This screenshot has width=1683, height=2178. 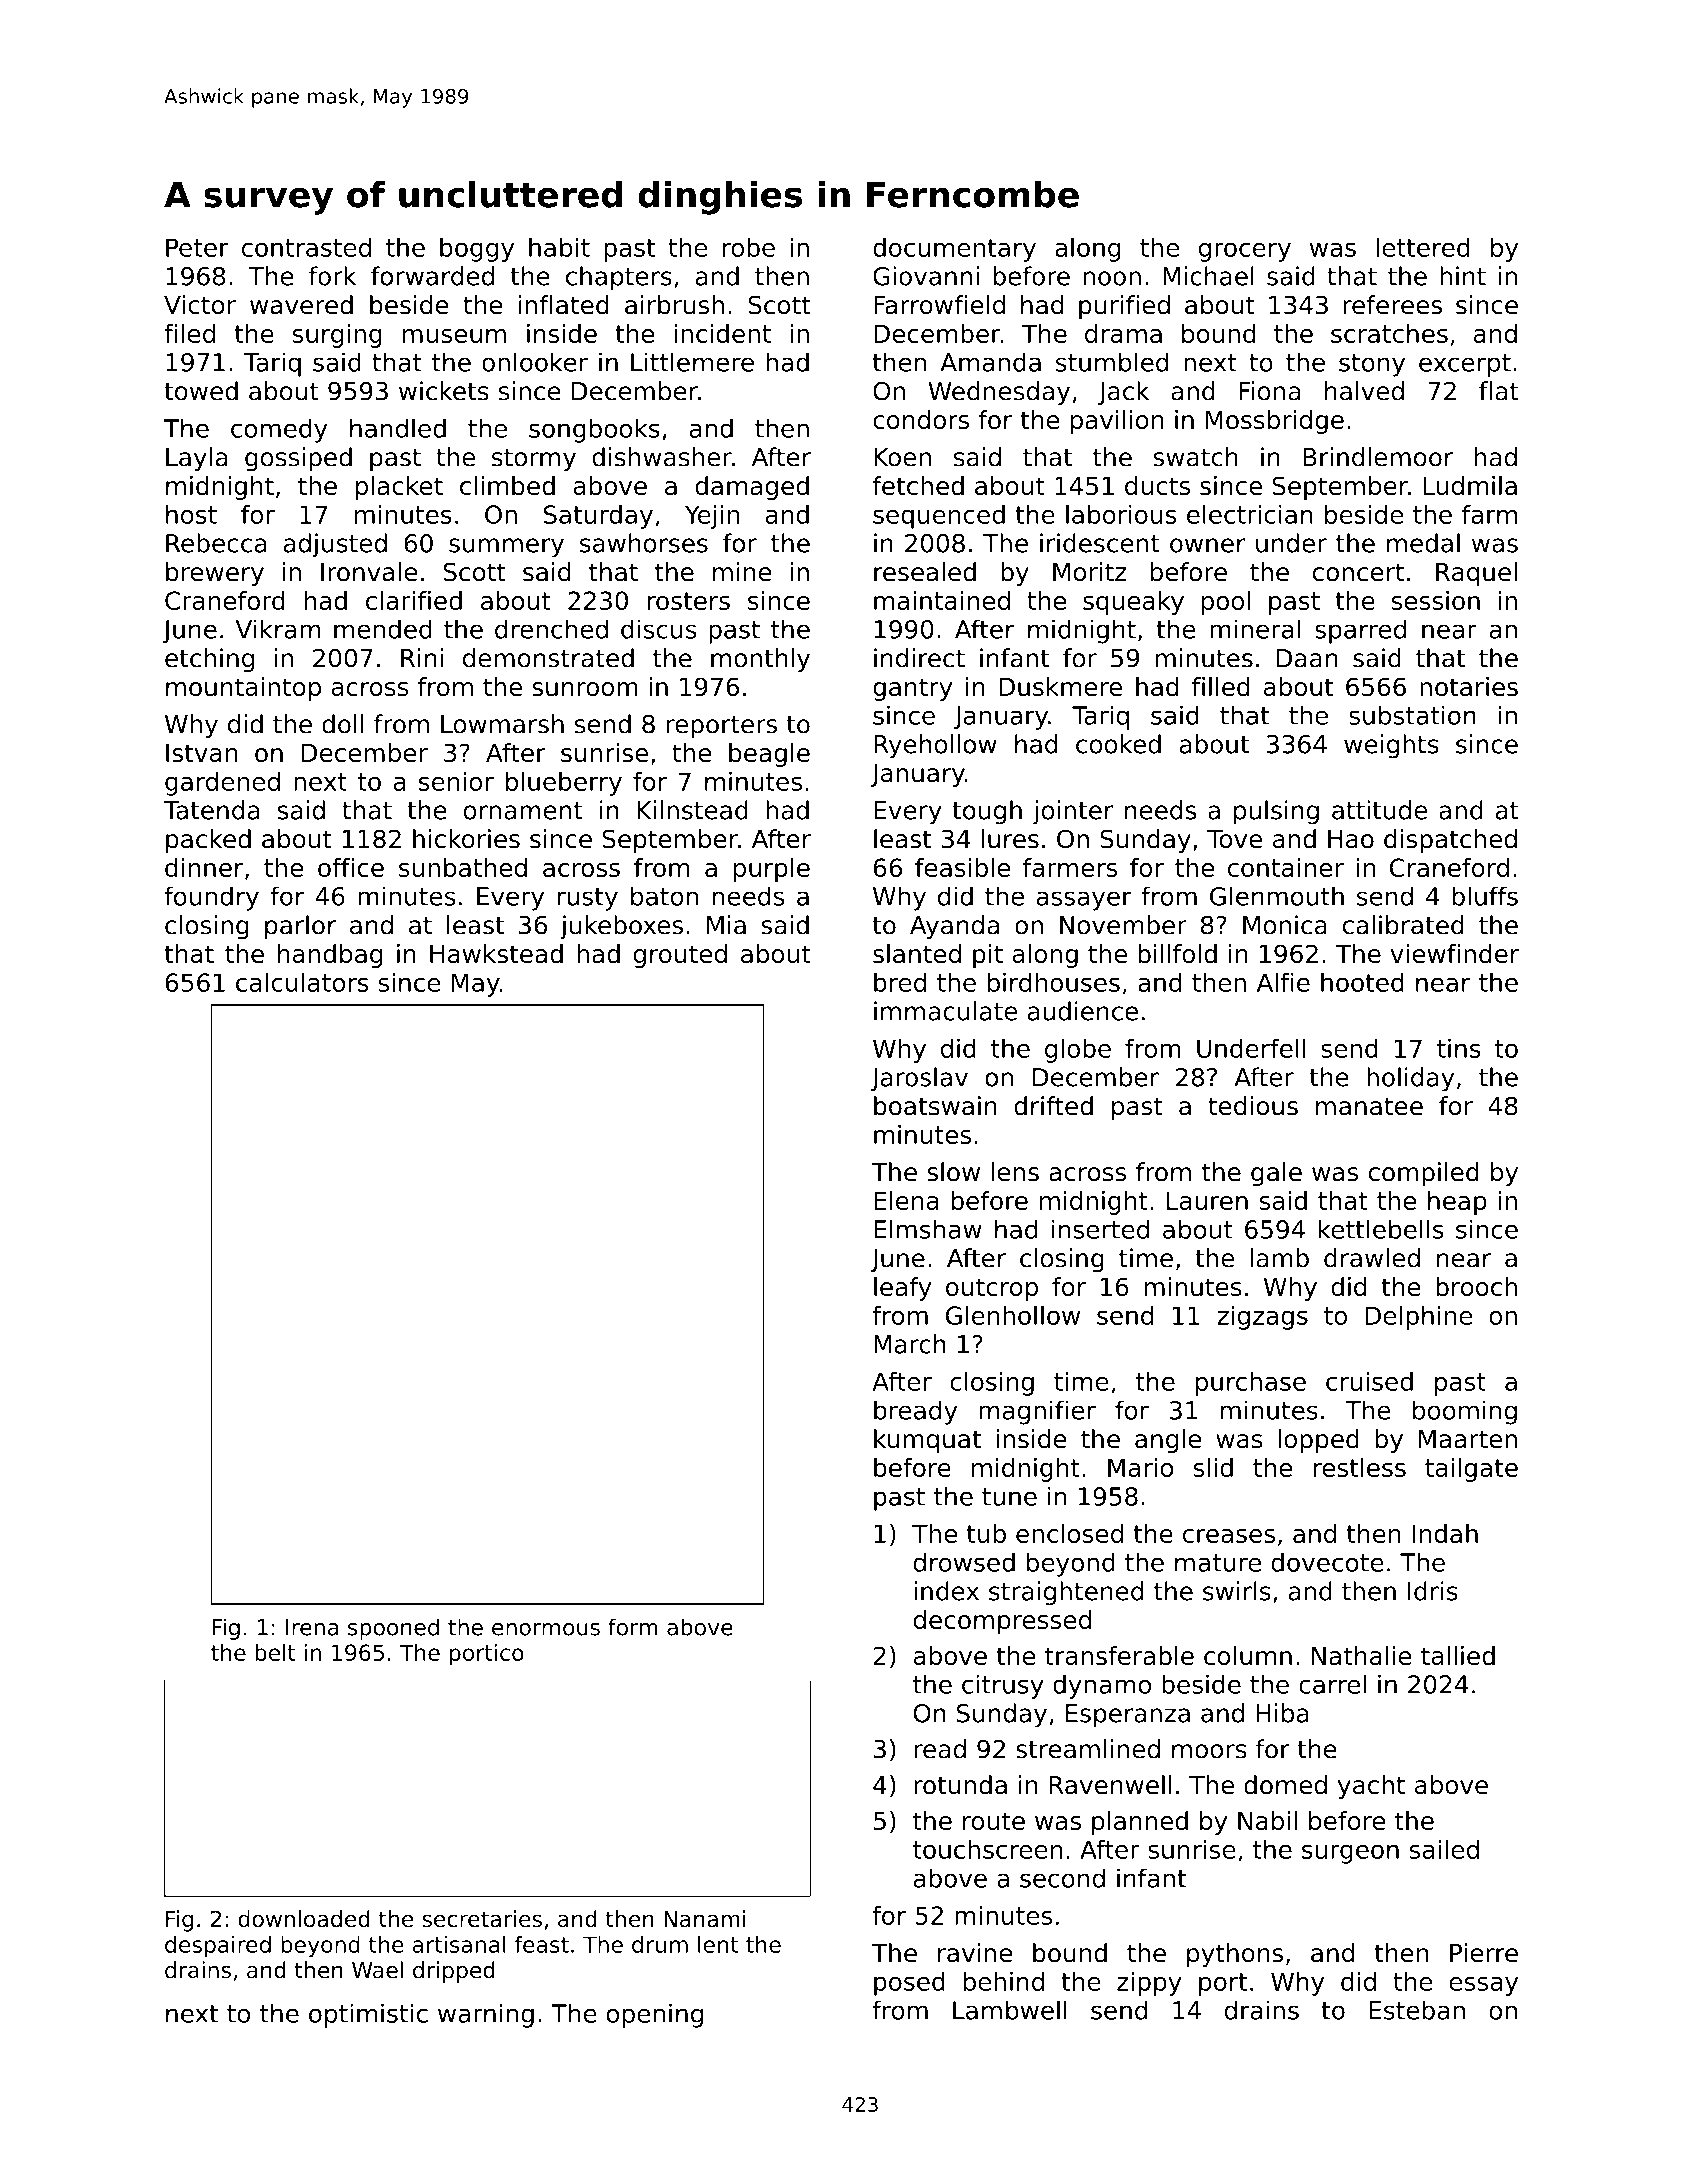 What do you see at coordinates (903, 1289) in the screenshot?
I see `leafy` at bounding box center [903, 1289].
